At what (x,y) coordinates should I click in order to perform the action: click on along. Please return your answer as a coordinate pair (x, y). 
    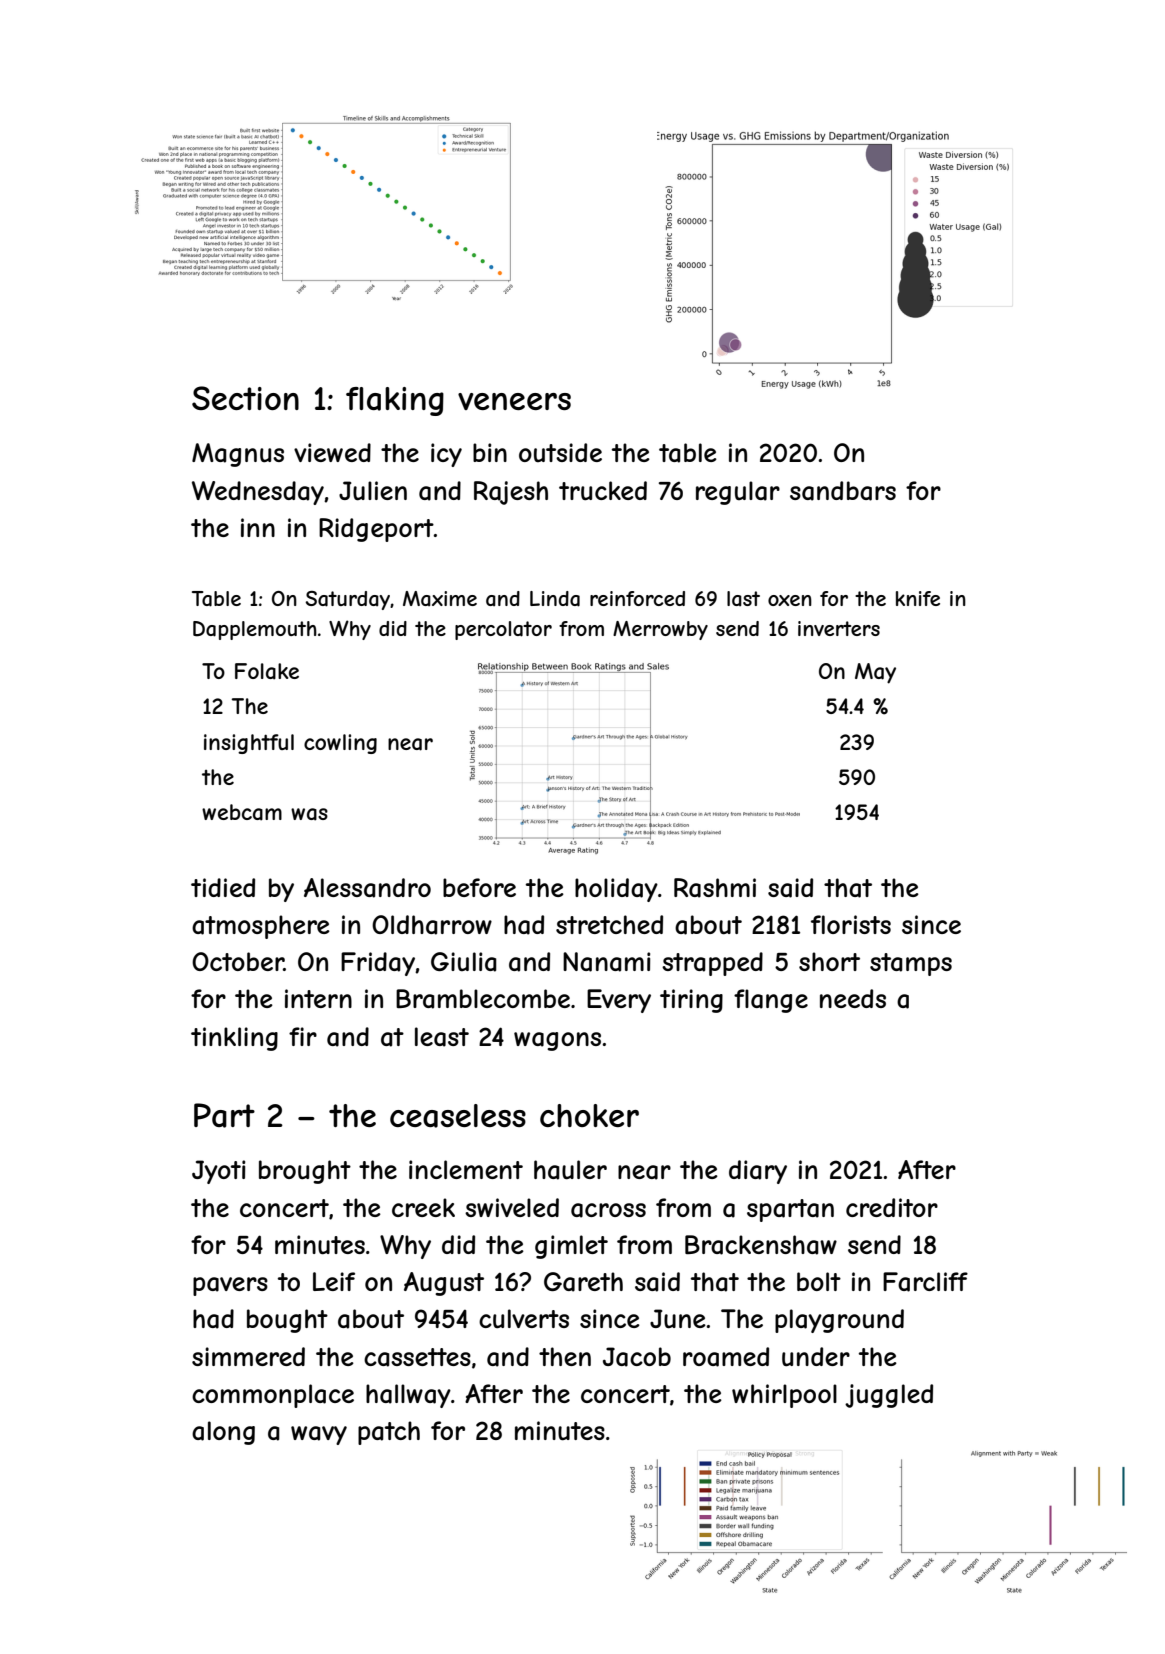
    Looking at the image, I should click on (223, 1433).
